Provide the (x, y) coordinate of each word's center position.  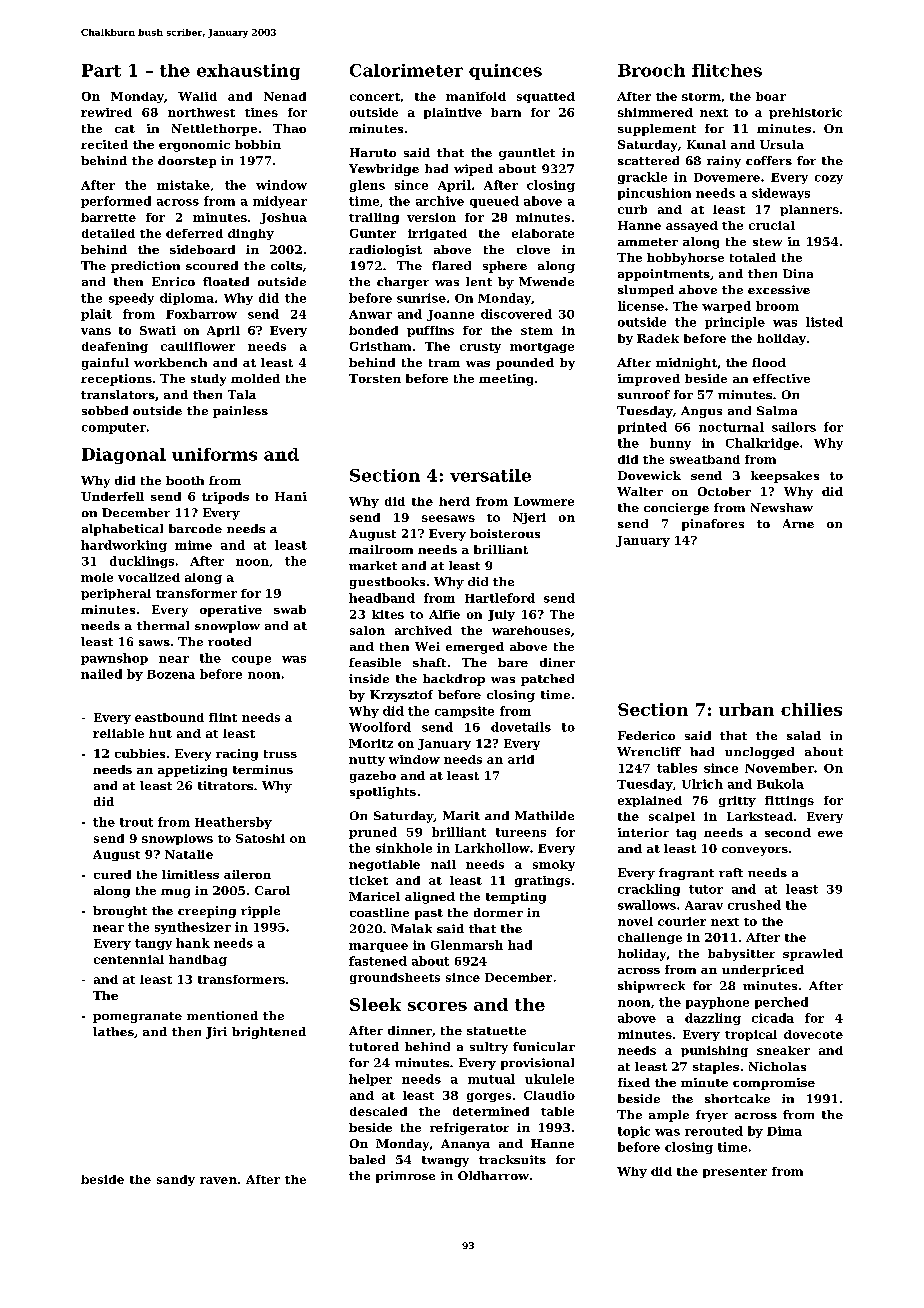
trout (136, 822)
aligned (430, 898)
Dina (798, 273)
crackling (649, 890)
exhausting (248, 72)
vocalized (149, 577)
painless (240, 412)
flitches (727, 70)
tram (444, 363)
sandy (176, 1180)
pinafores (713, 525)
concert (375, 97)
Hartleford (500, 598)
